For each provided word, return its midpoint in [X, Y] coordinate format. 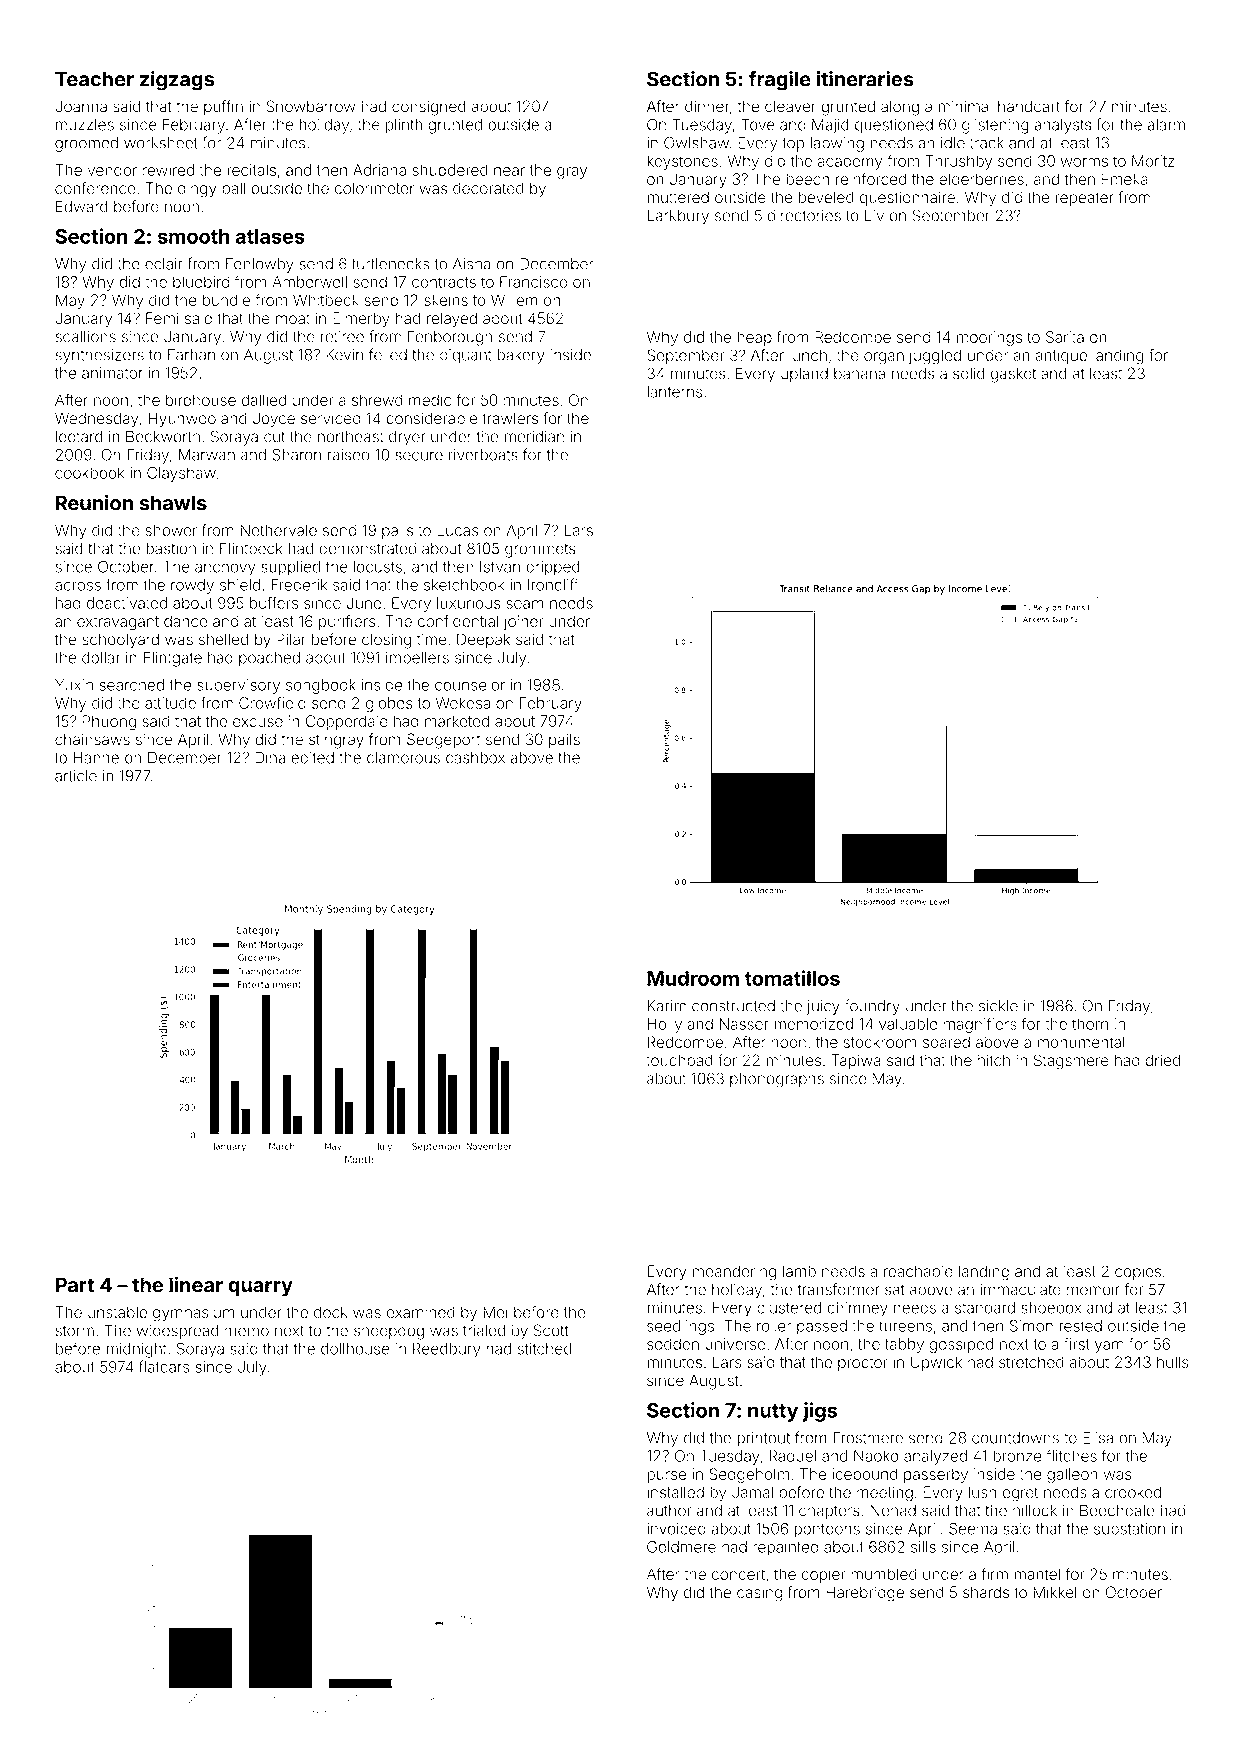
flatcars [164, 1366]
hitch [994, 1060]
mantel [1037, 1574]
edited [312, 758]
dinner [707, 106]
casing [759, 1594]
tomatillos [792, 978]
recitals [251, 170]
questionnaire [907, 198]
